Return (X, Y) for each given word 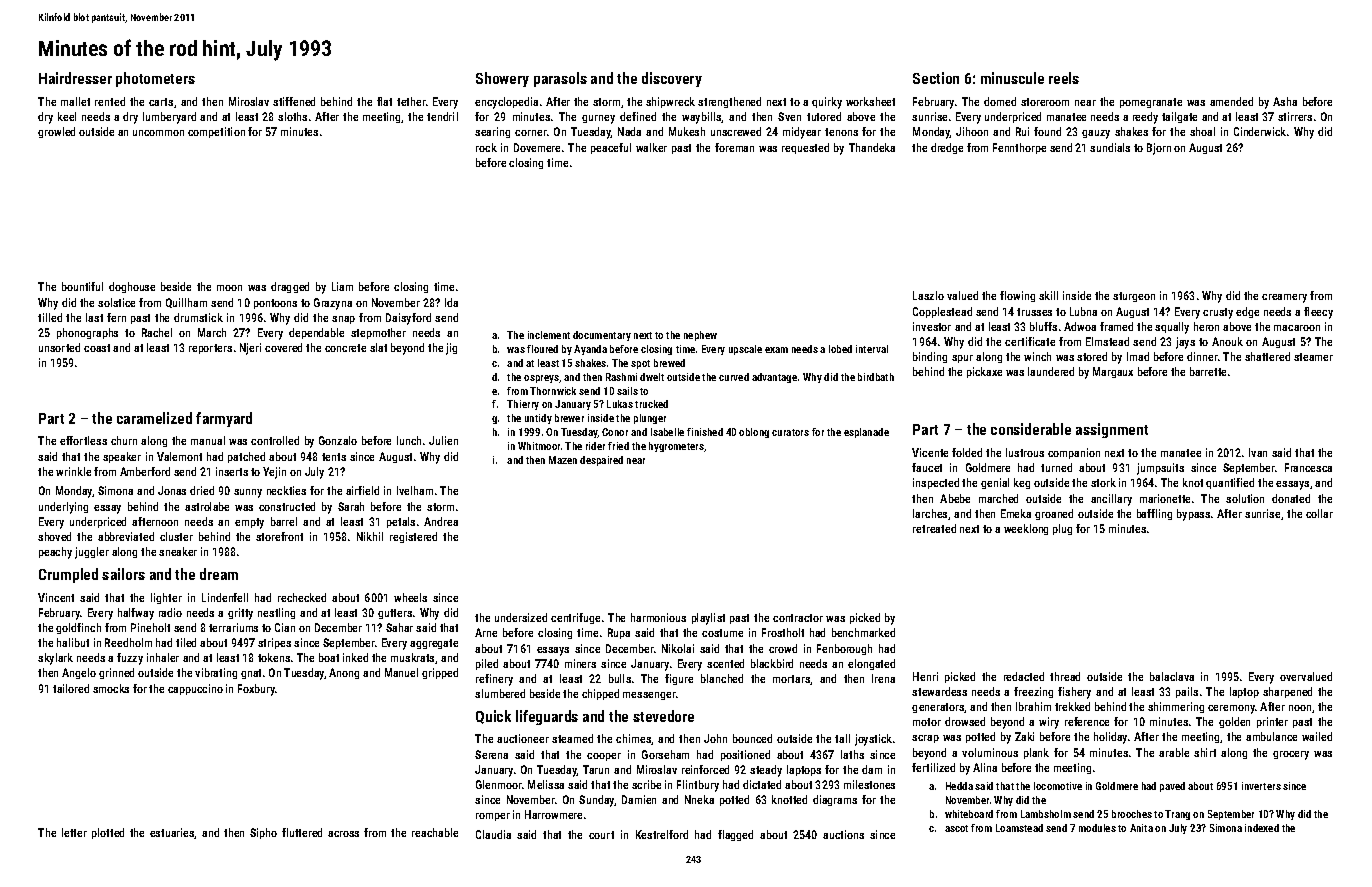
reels (1064, 78)
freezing (1033, 692)
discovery (672, 79)
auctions (843, 834)
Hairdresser (75, 78)
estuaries (172, 833)
